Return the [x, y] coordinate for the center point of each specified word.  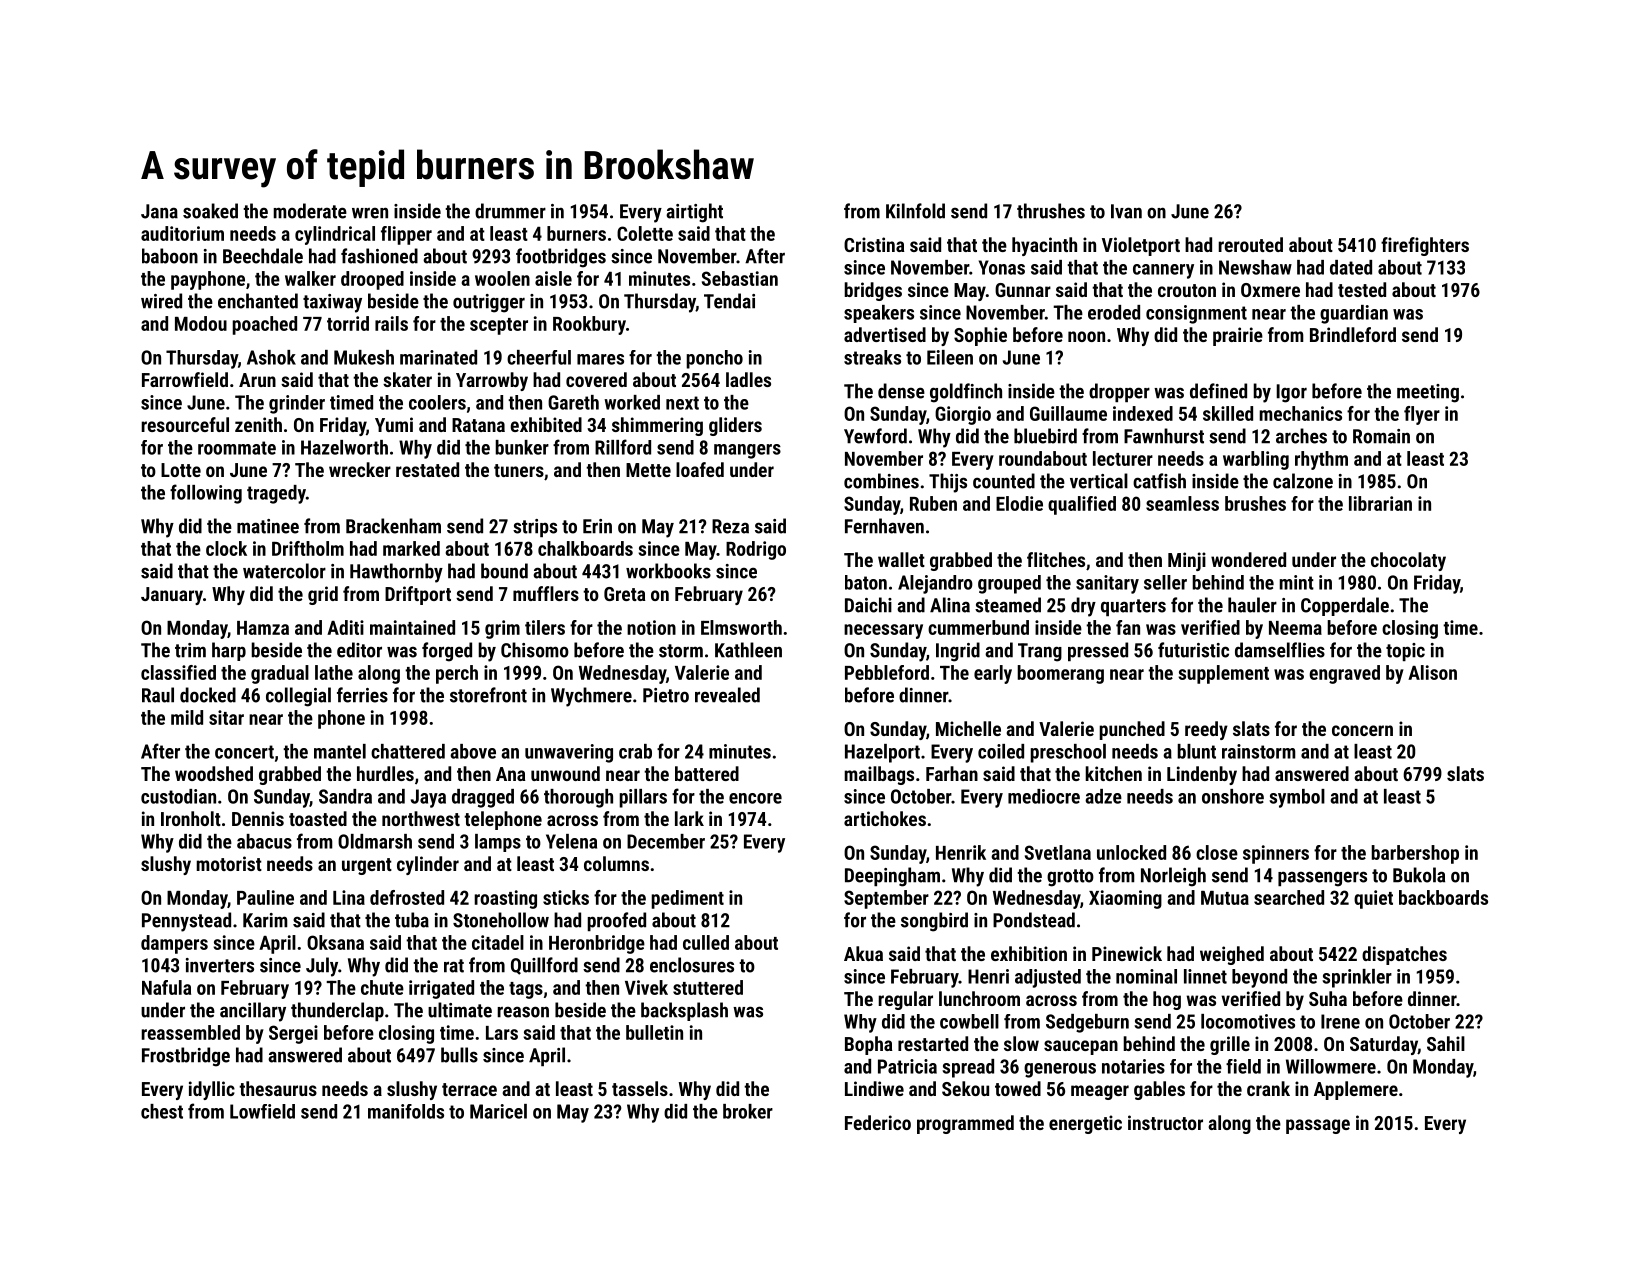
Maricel [498, 1111]
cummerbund [978, 627]
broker [748, 1111]
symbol [1297, 798]
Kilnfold [915, 211]
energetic [1085, 1124]
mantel [340, 751]
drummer [510, 211]
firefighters [1425, 246]
